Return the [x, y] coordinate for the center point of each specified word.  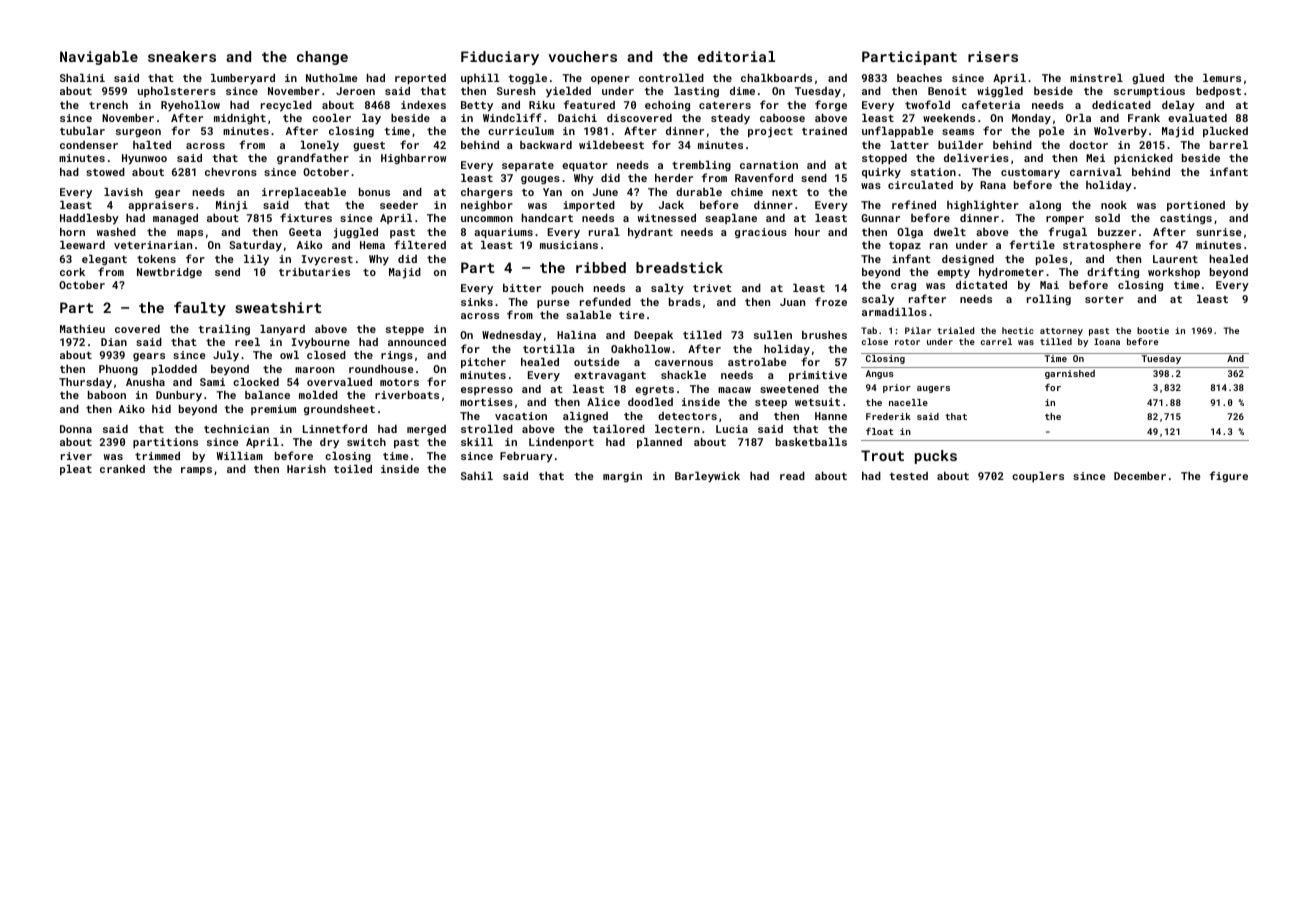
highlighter [983, 206]
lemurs [1222, 78]
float [879, 431]
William [240, 456]
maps [190, 234]
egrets [654, 390]
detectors [687, 416]
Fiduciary [500, 58]
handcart [547, 218]
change [322, 58]
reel [247, 342]
